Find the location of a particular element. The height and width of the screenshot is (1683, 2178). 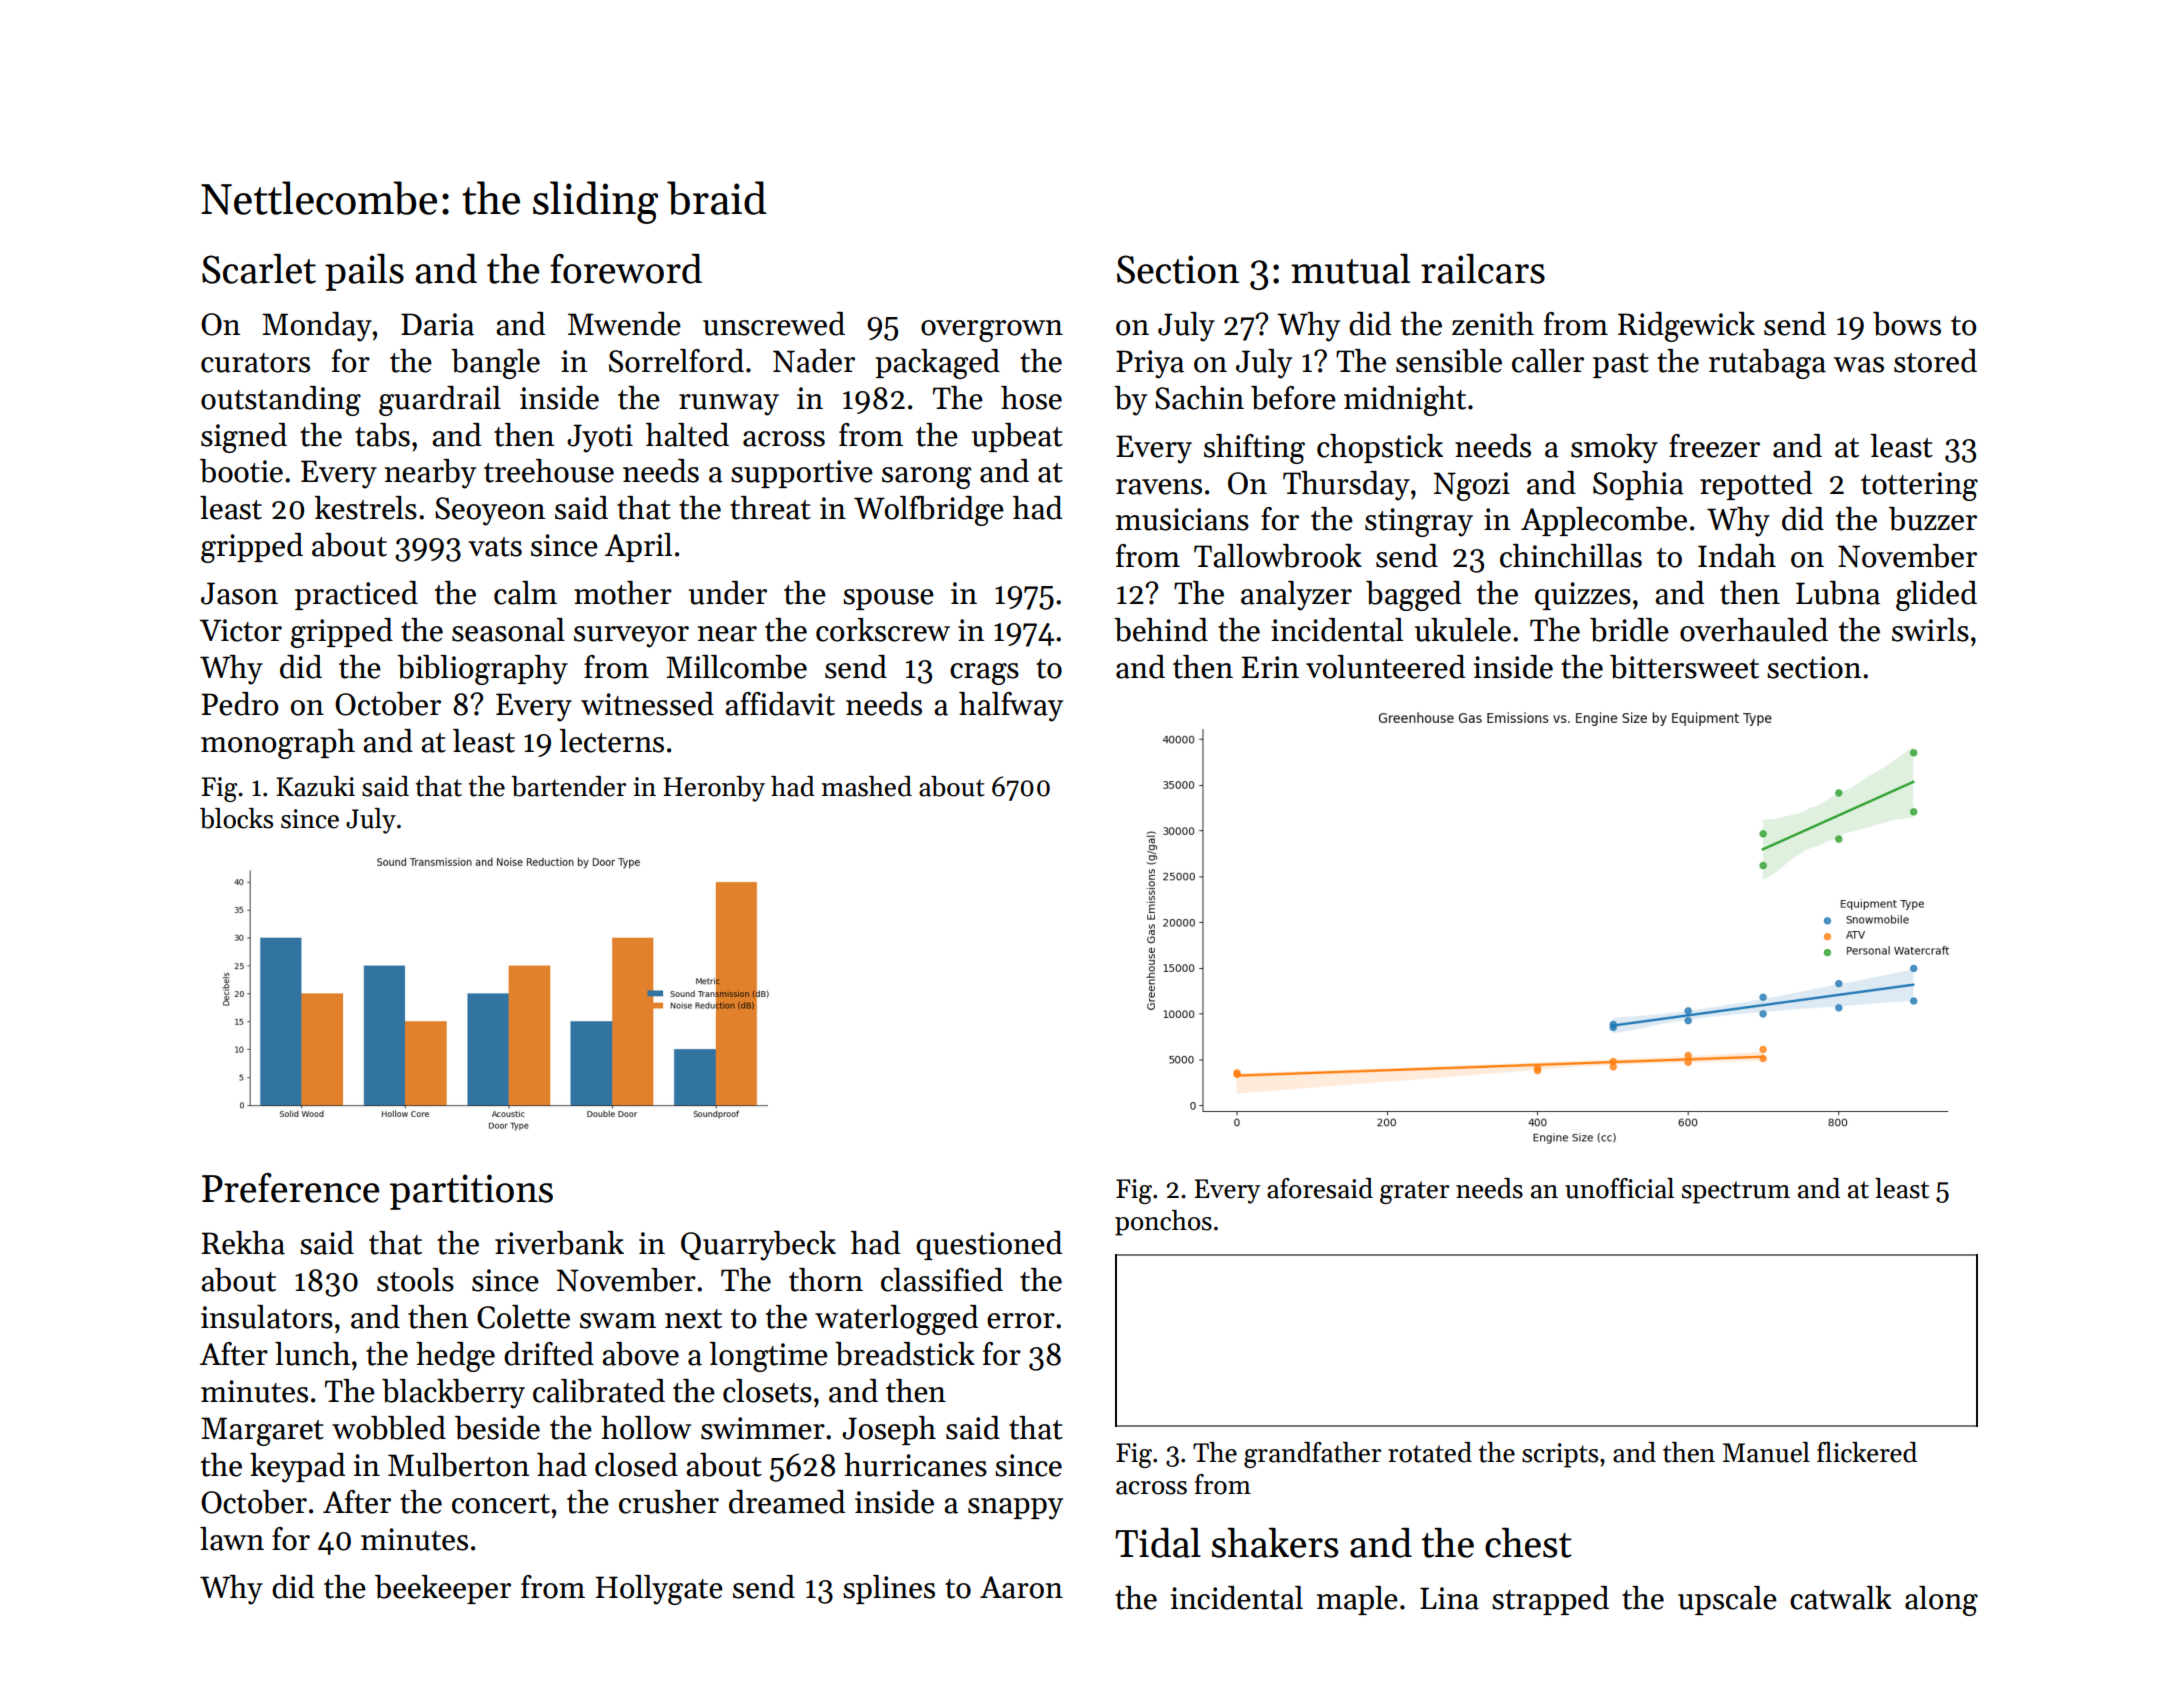

maple is located at coordinates (1357, 1600).
